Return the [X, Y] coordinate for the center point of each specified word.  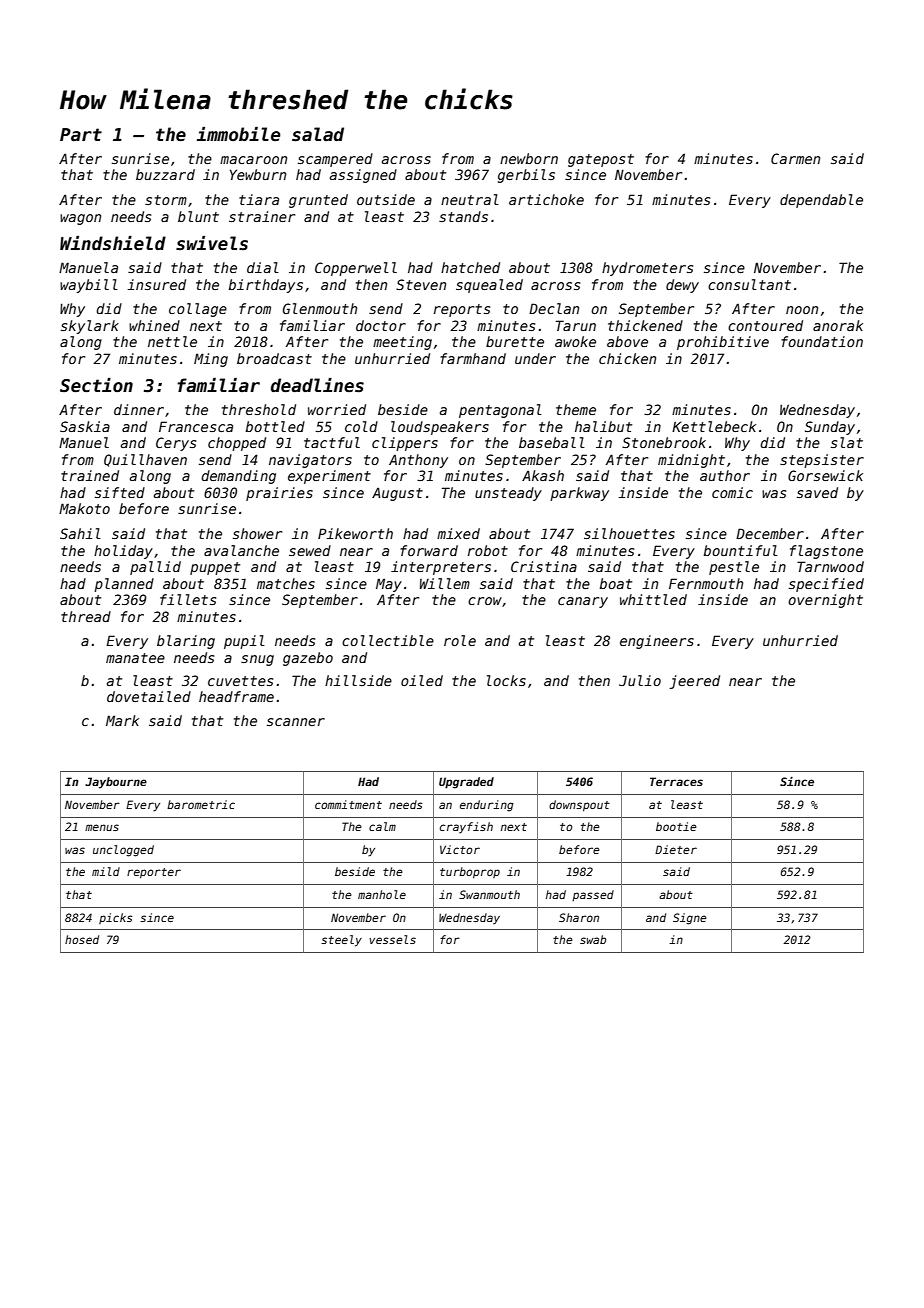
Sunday [830, 428]
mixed [458, 533]
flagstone [826, 552]
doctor [381, 325]
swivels [212, 243]
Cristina [544, 566]
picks [116, 918]
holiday [123, 552]
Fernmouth [706, 583]
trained [90, 475]
